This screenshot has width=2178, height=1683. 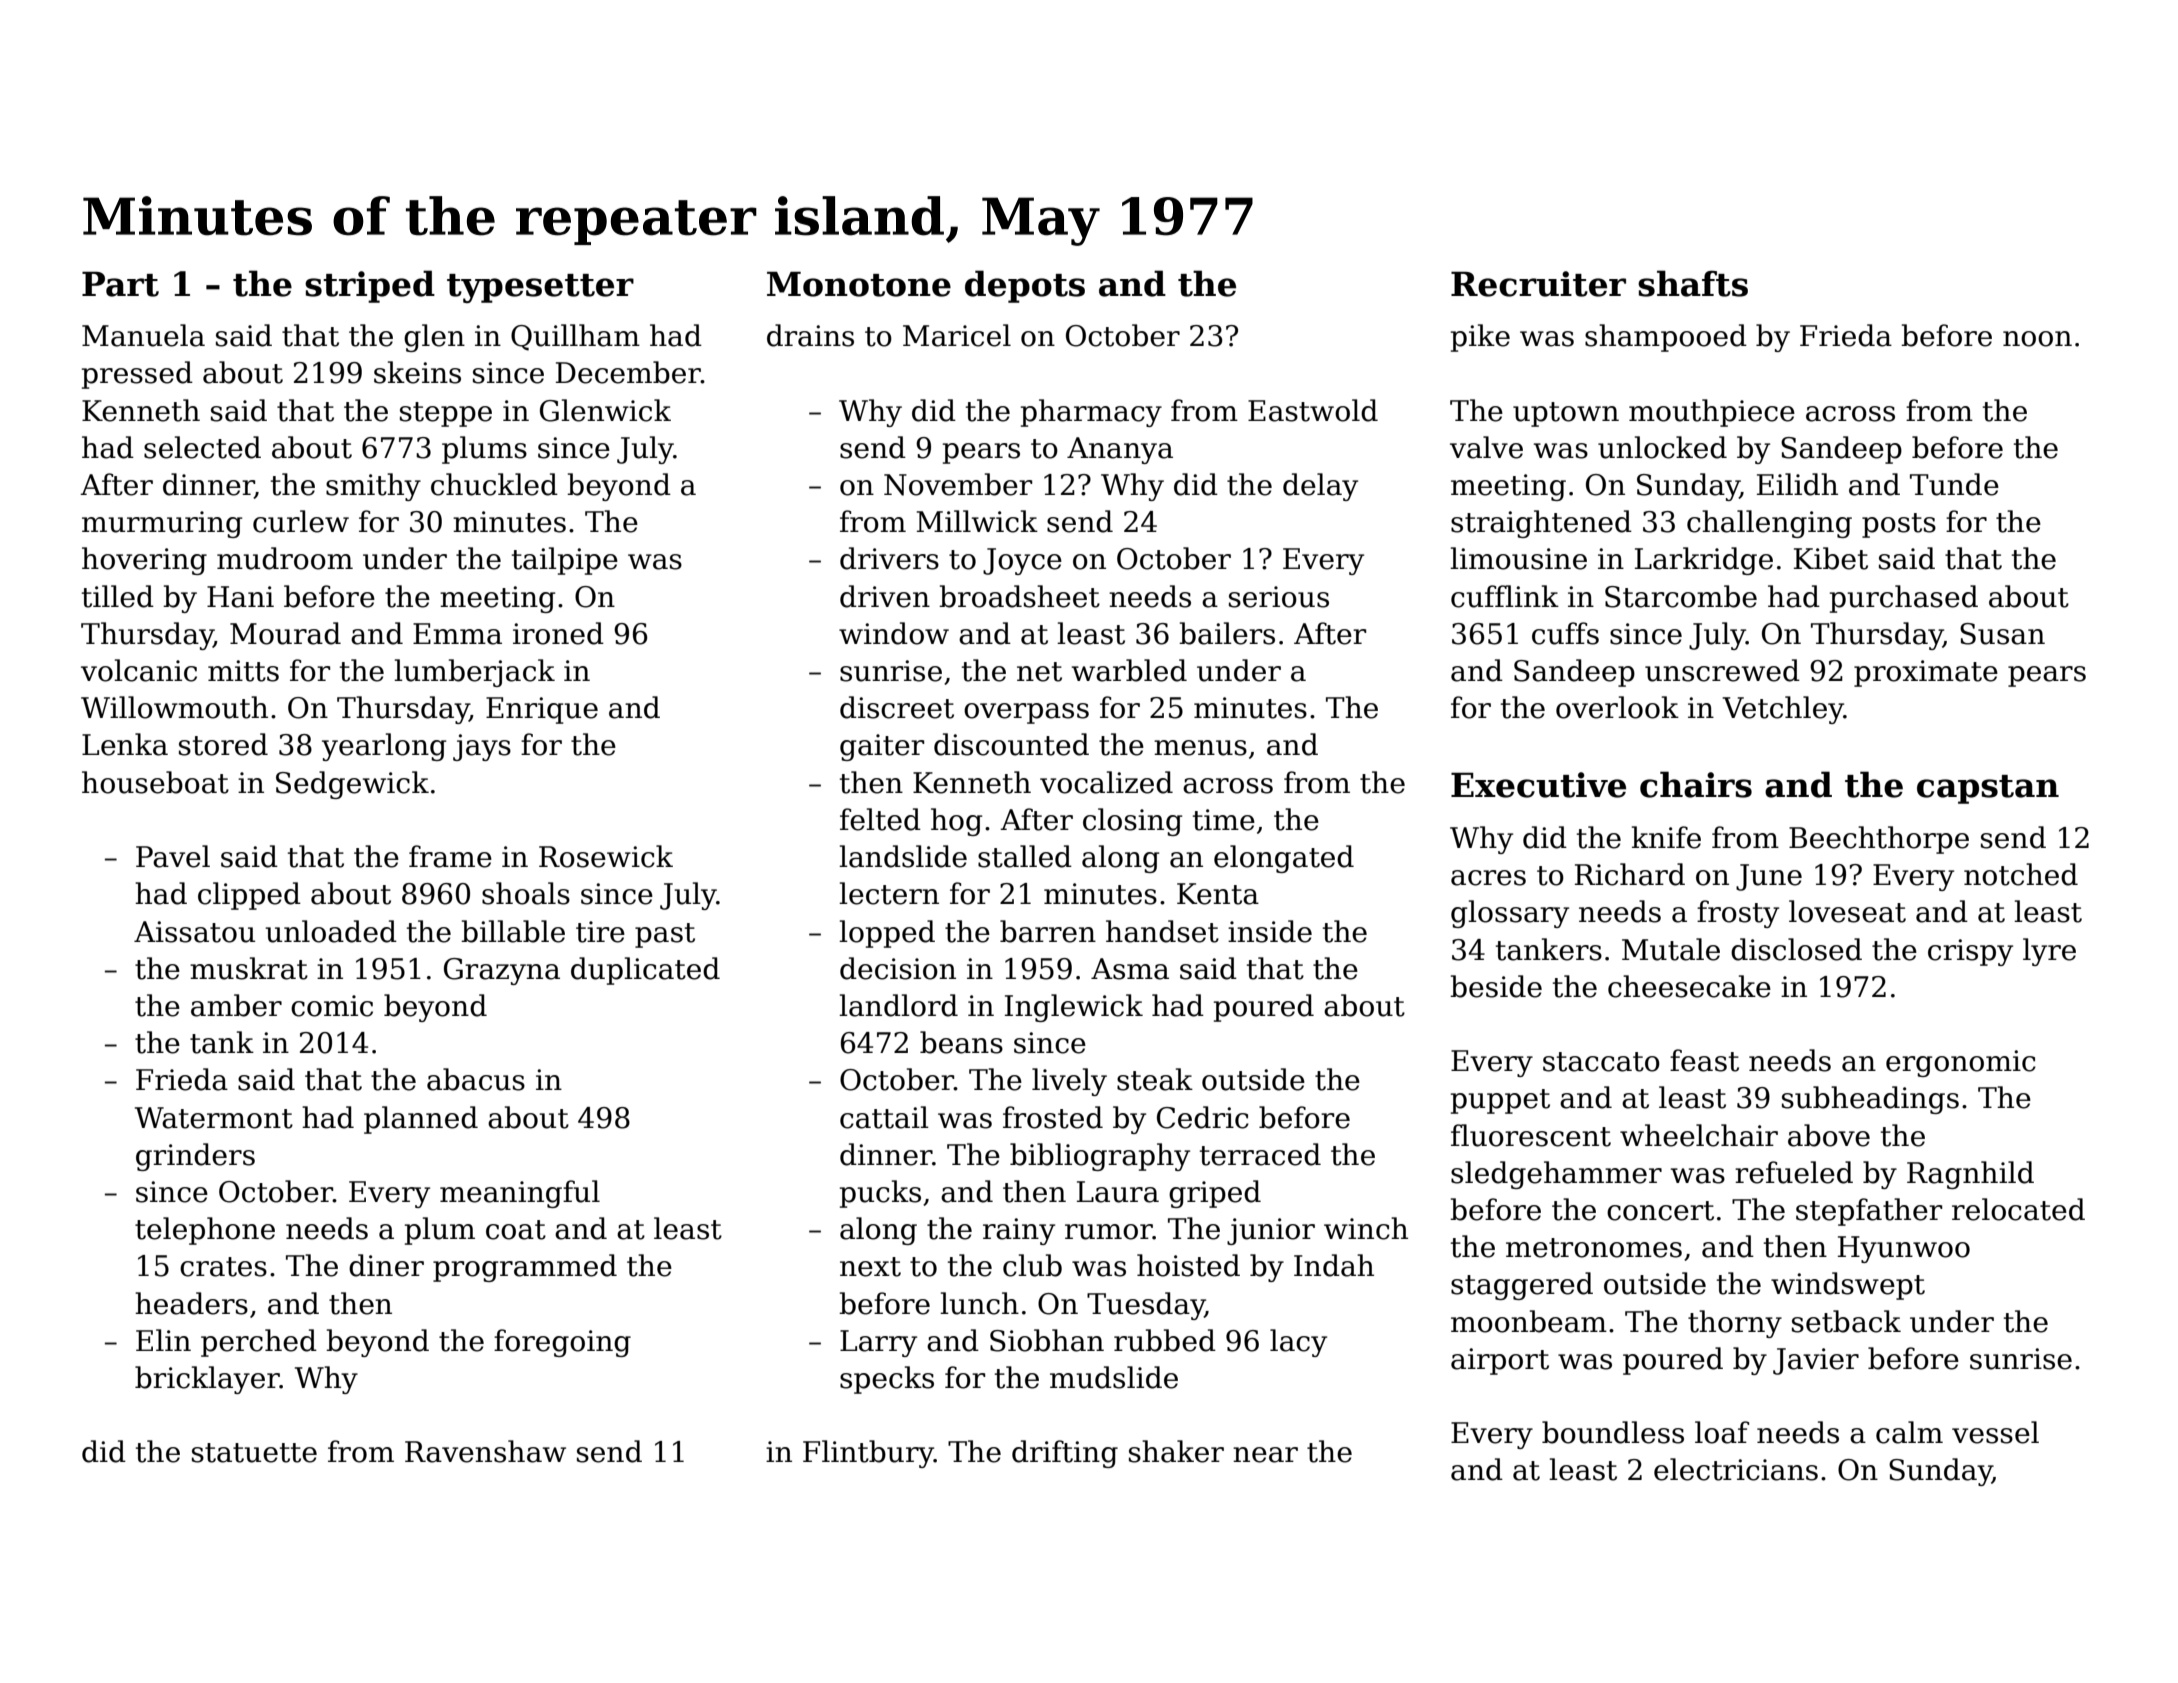 What do you see at coordinates (331, 931) in the screenshot?
I see `unloaded` at bounding box center [331, 931].
